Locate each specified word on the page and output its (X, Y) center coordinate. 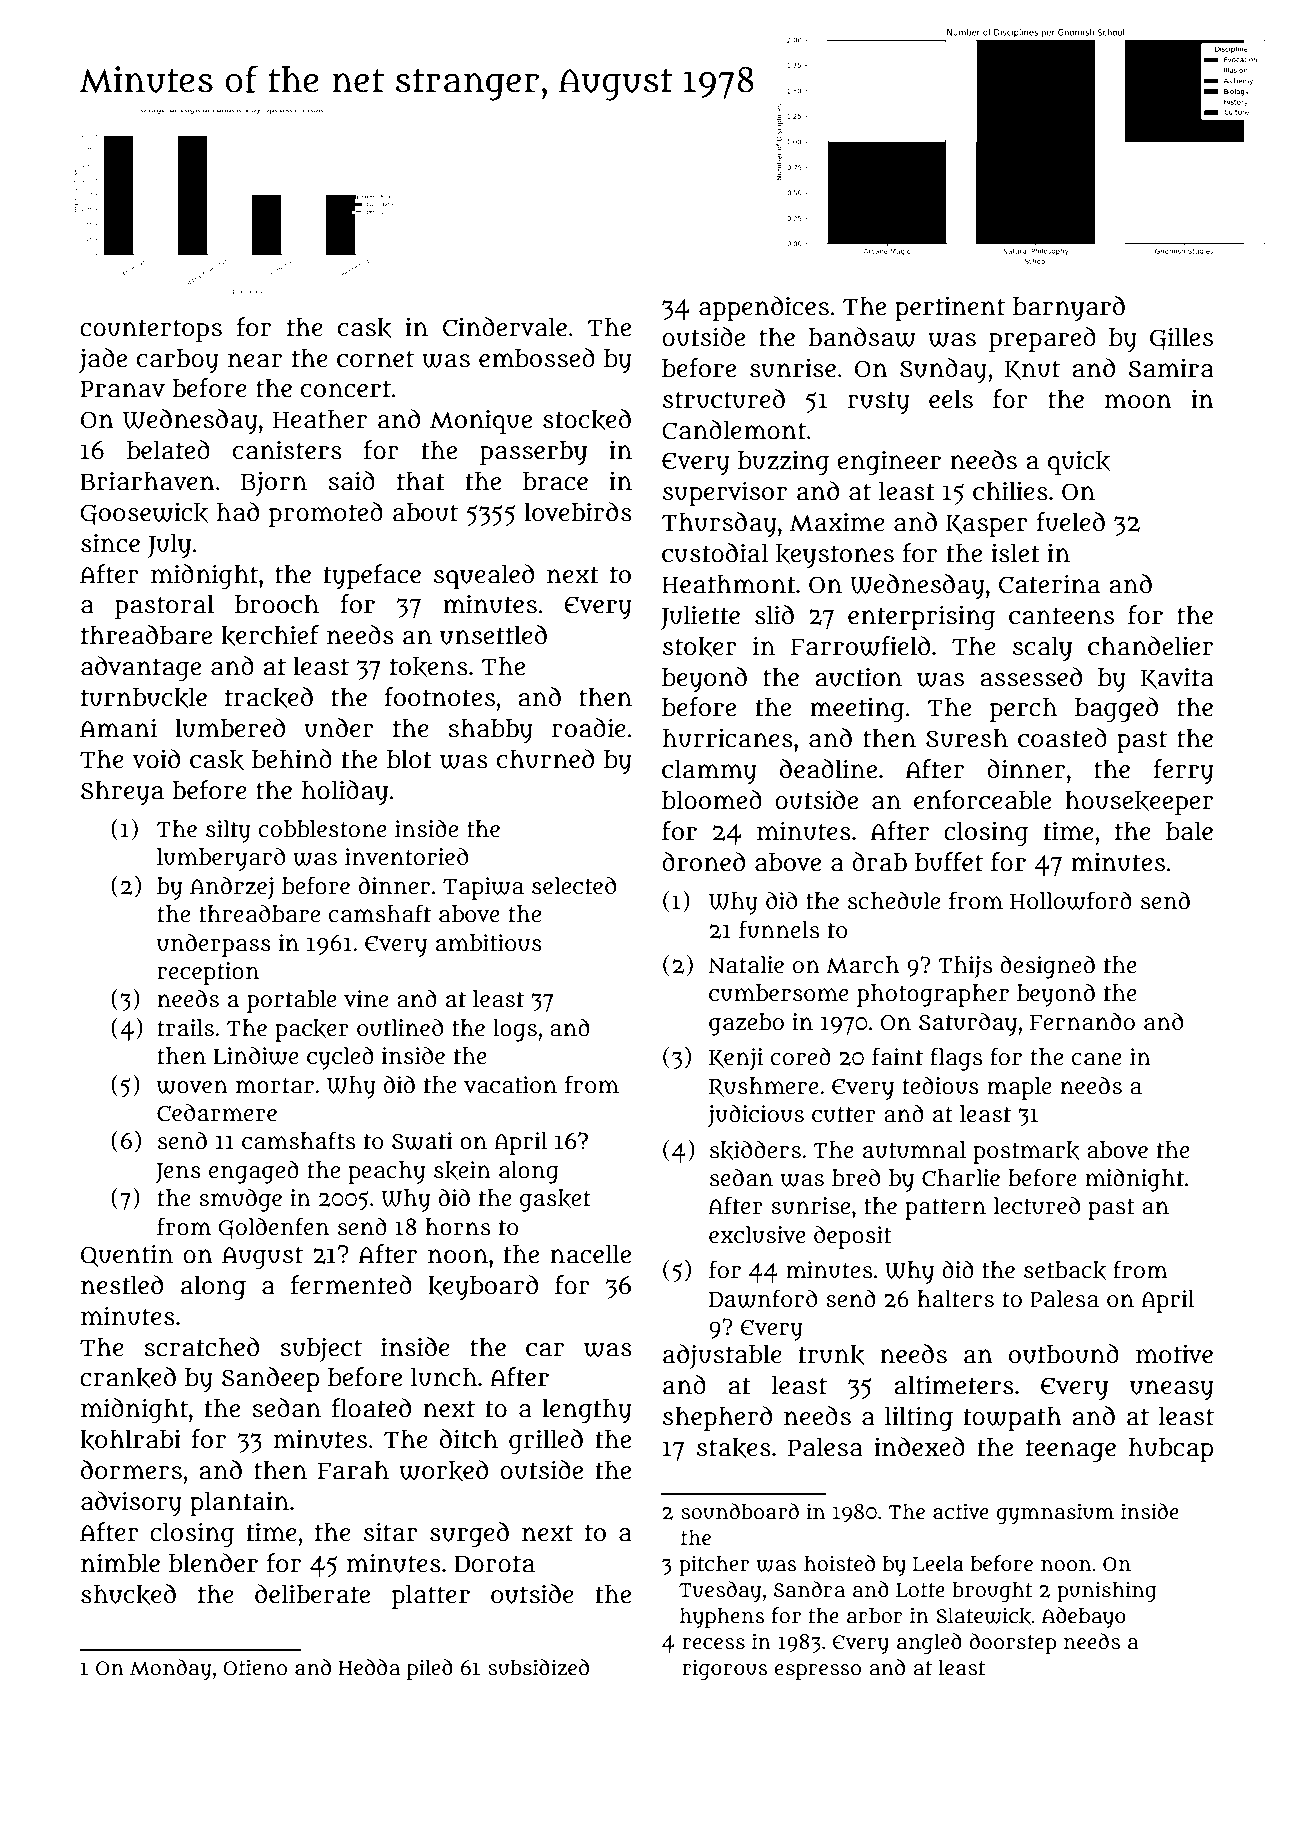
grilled (546, 1441)
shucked (128, 1594)
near (255, 360)
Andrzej (232, 888)
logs (515, 1030)
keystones (835, 556)
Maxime (837, 522)
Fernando (1082, 1022)
